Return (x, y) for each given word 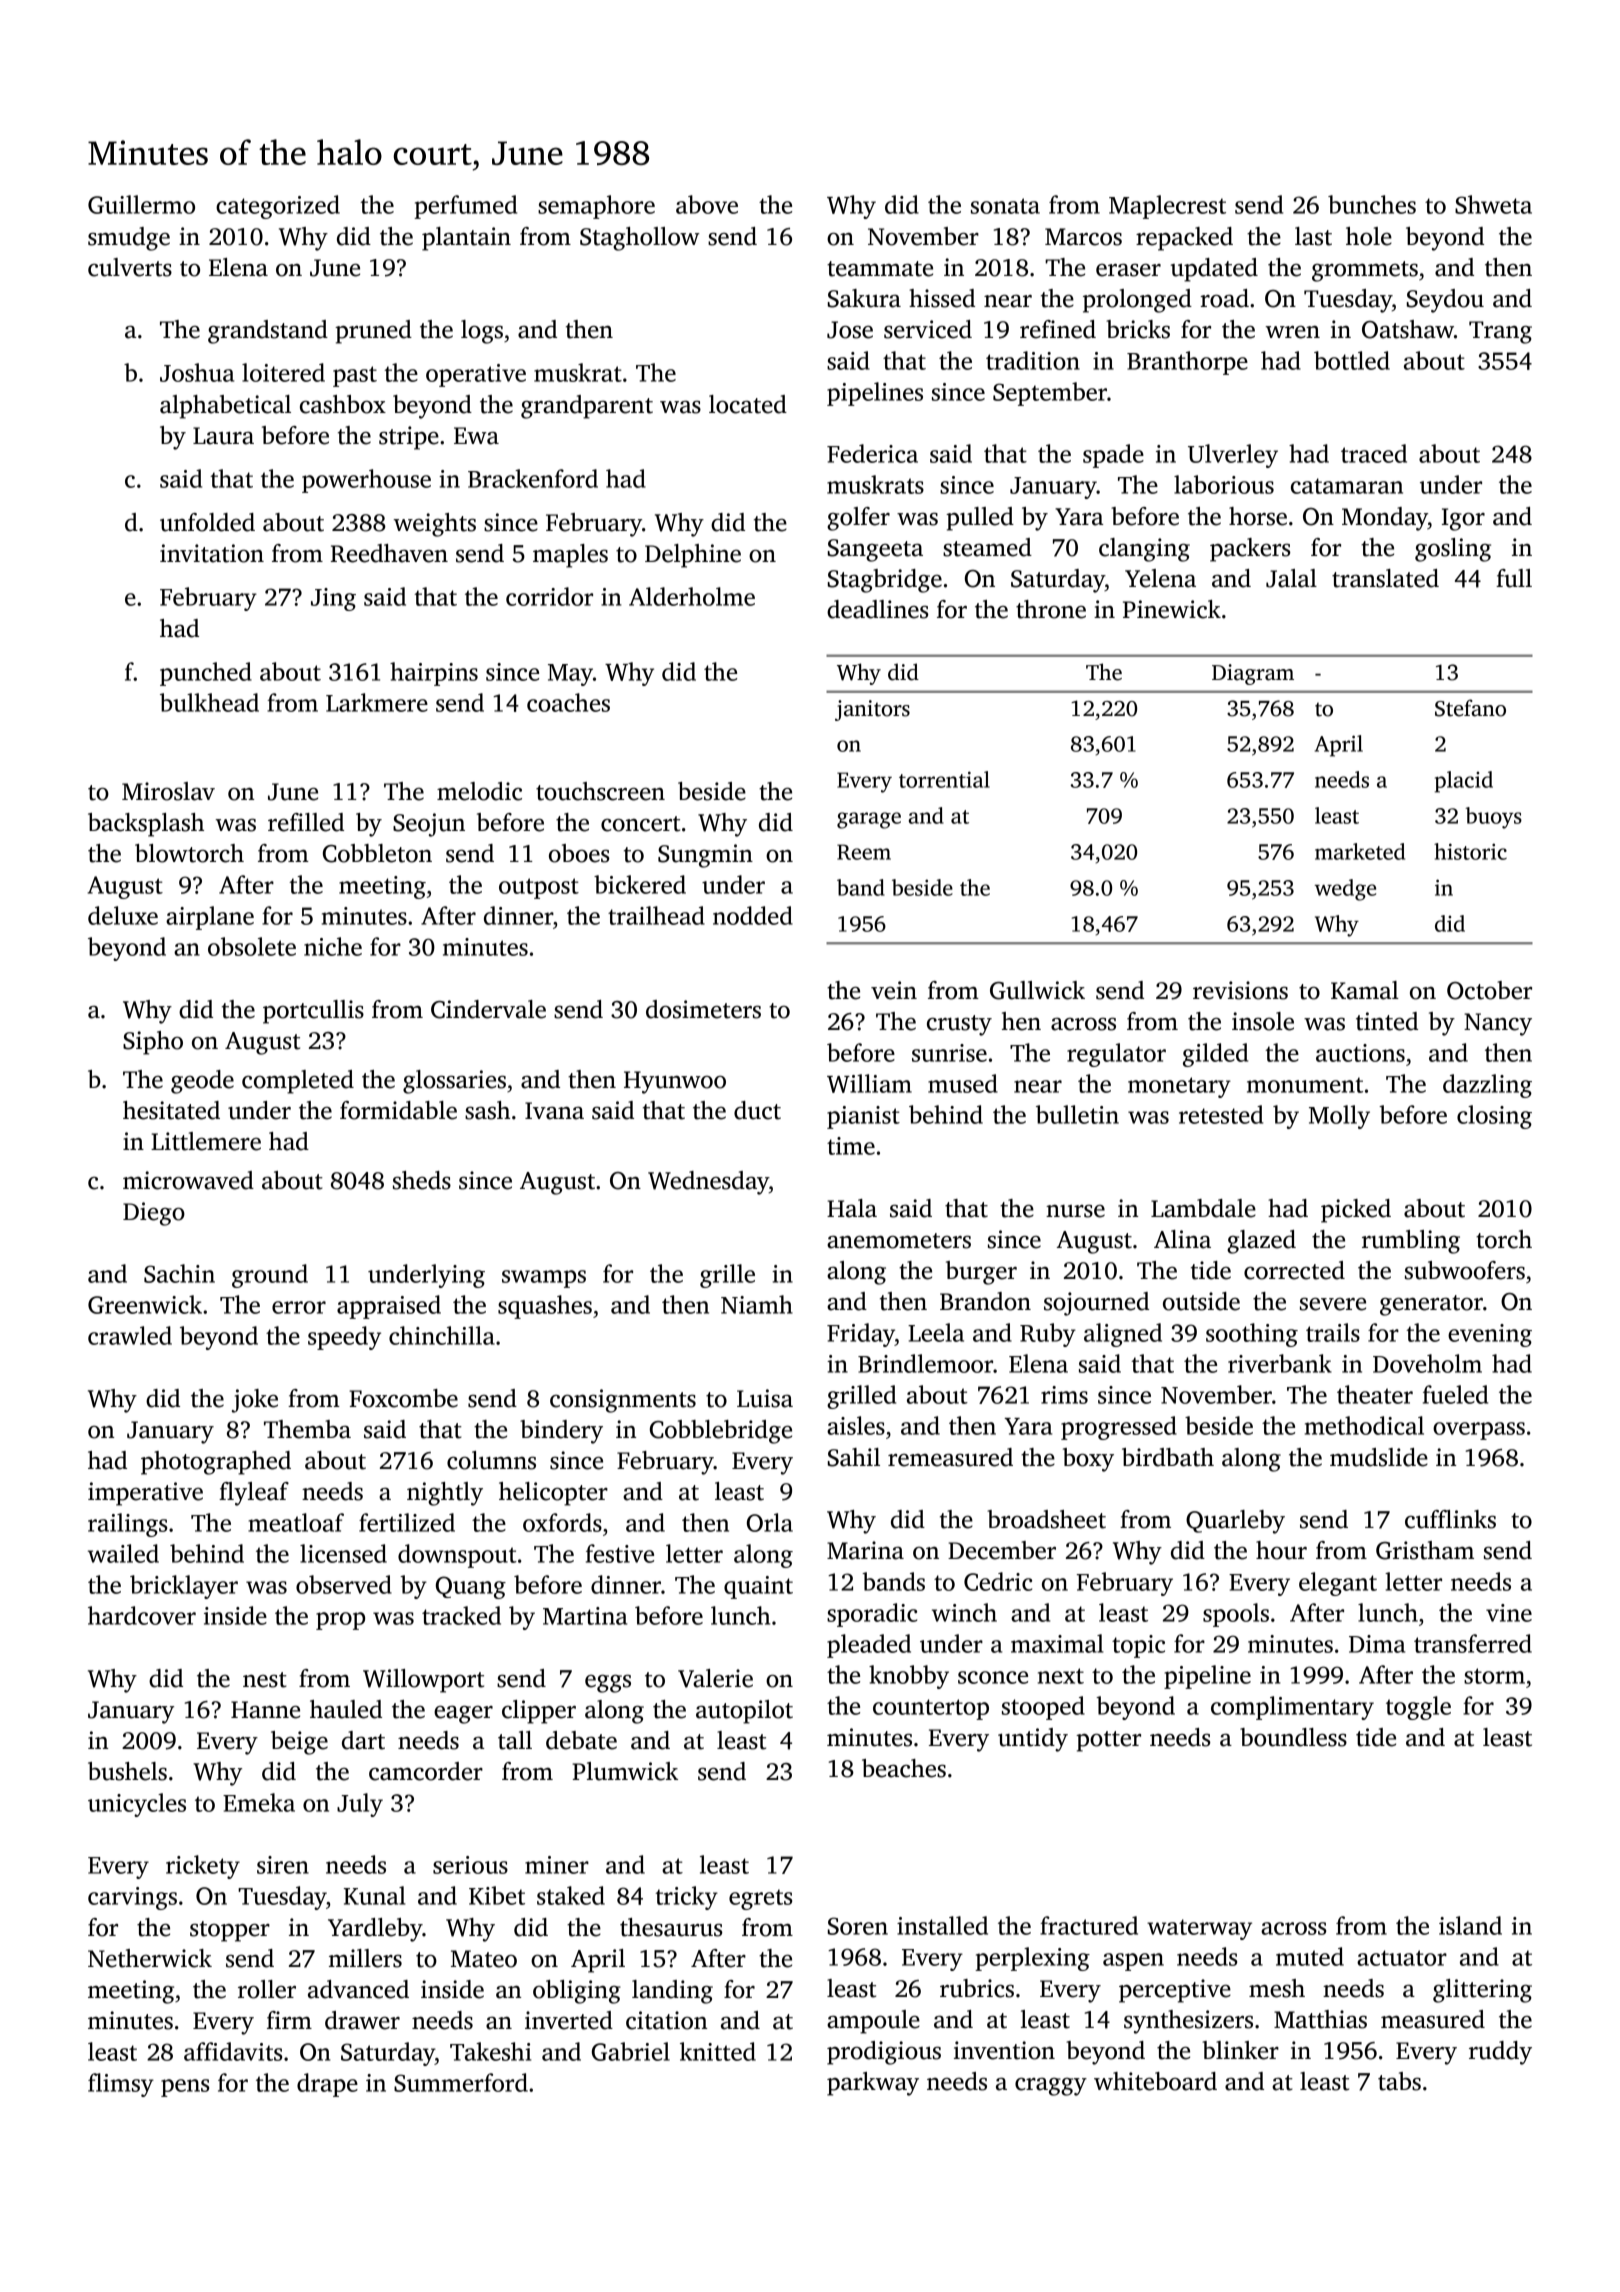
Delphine (693, 556)
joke (255, 1401)
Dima (1377, 1644)
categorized (278, 207)
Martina (585, 1616)
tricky (686, 1898)
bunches (1372, 204)
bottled (1352, 360)
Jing (333, 599)
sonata (1005, 206)
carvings (132, 1898)
